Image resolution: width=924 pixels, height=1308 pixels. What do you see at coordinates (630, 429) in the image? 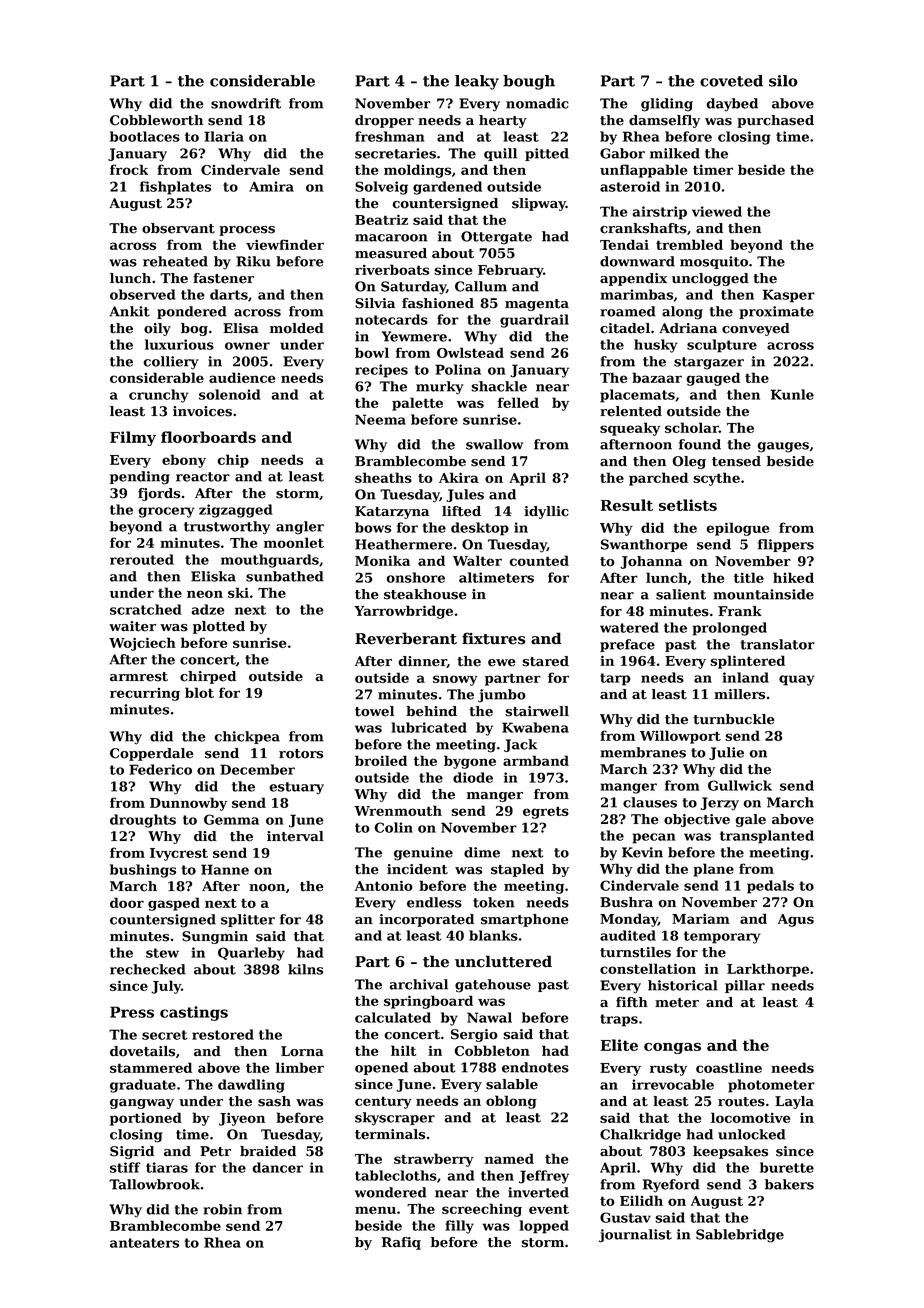
I see `squeaky` at bounding box center [630, 429].
